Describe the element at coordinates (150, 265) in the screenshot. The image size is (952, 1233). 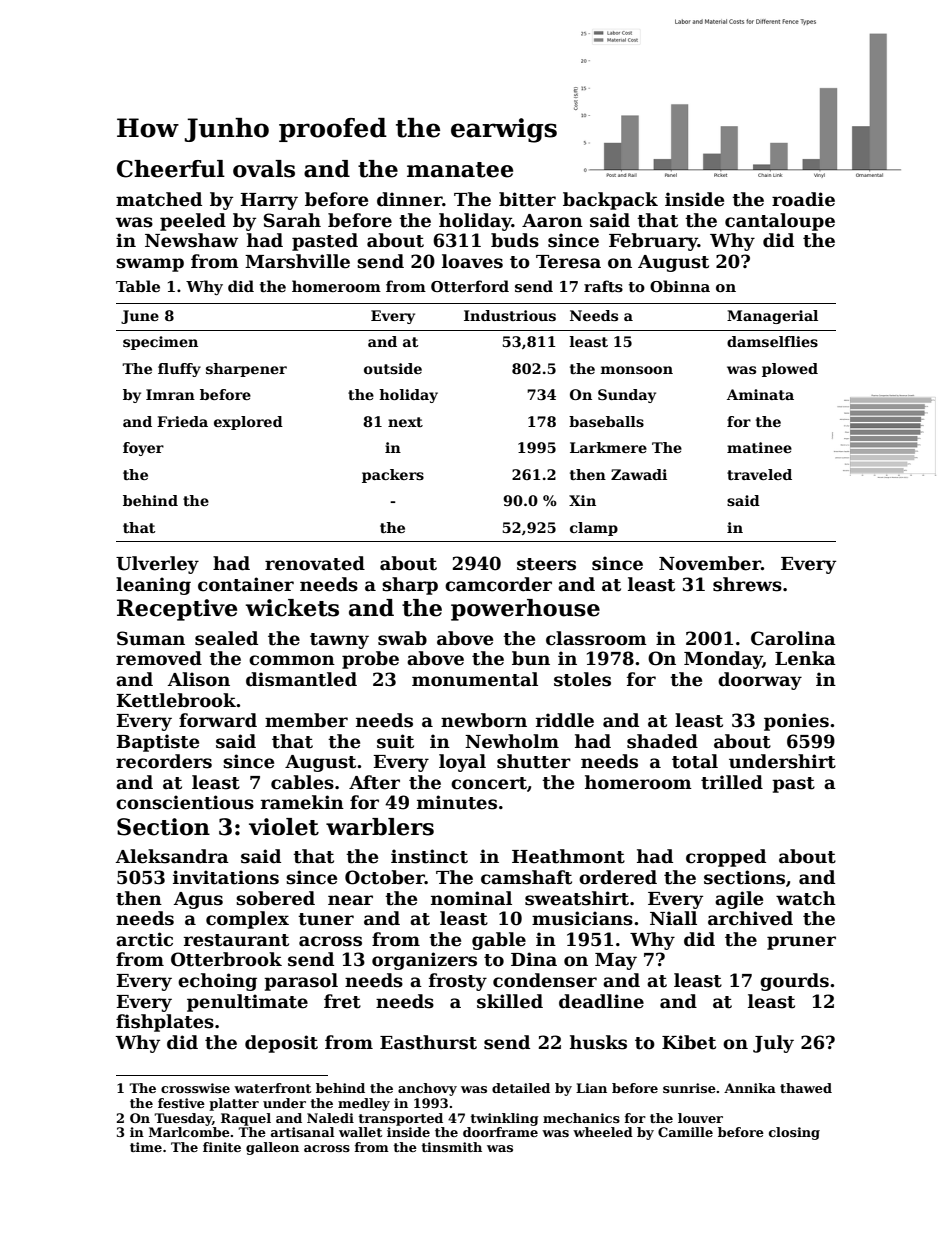
I see `swamp` at that location.
